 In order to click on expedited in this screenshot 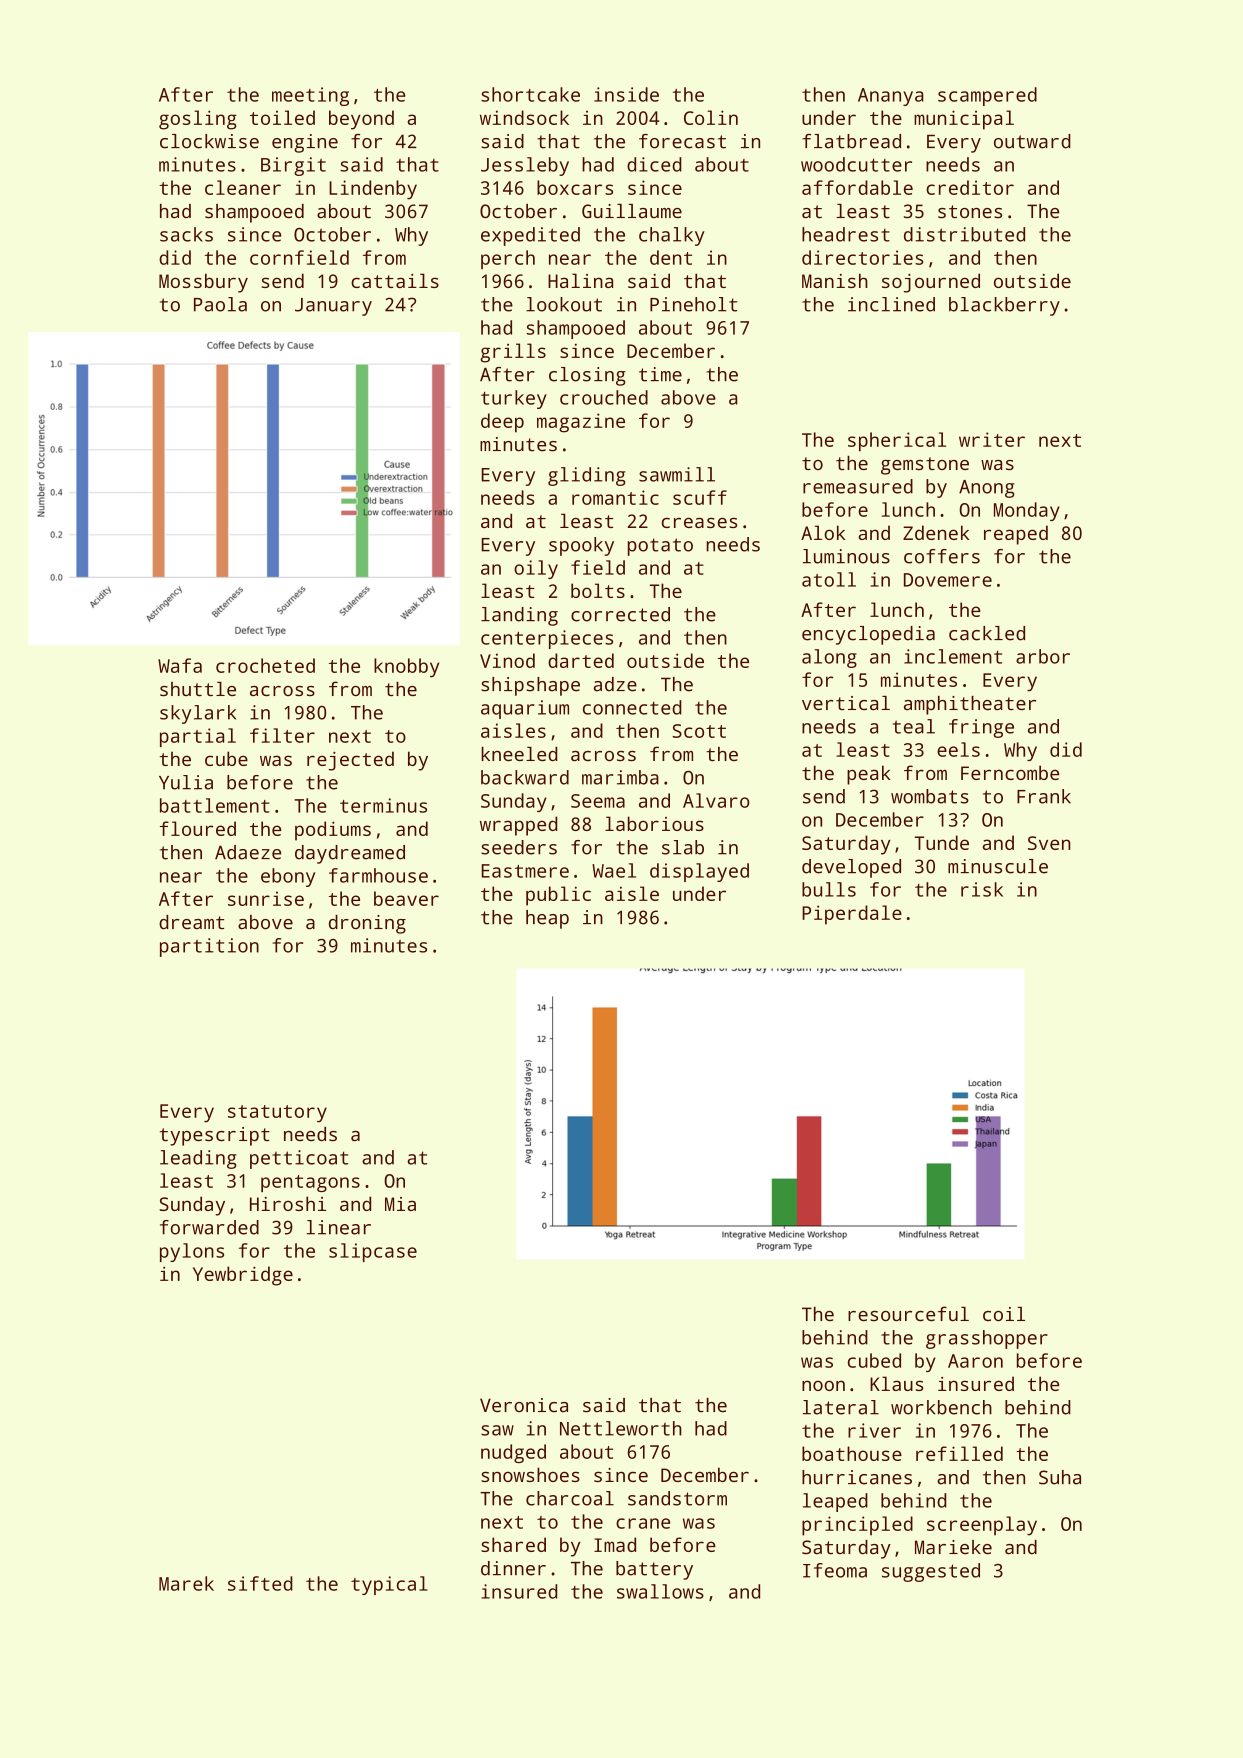, I will do `click(530, 236)`.
